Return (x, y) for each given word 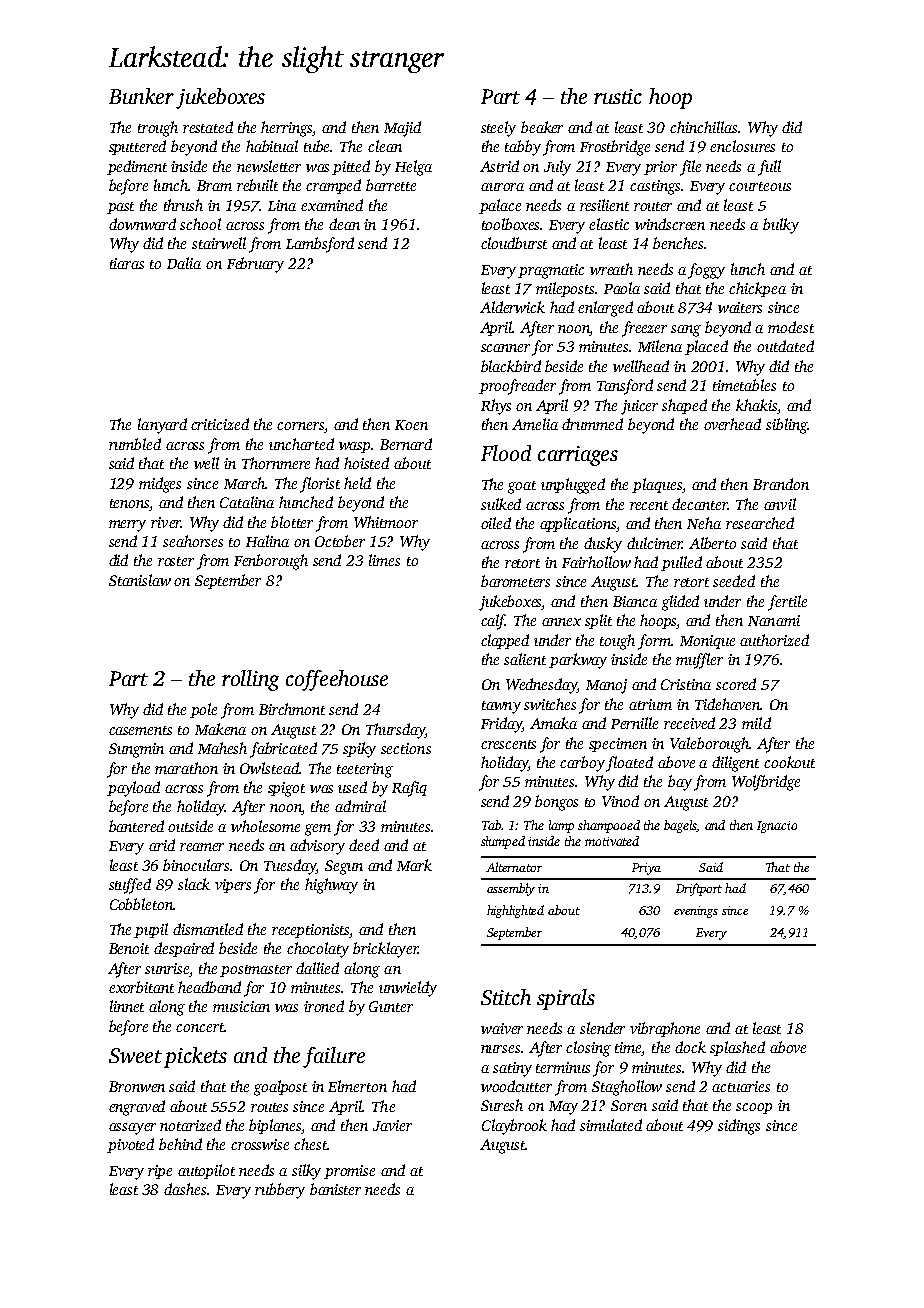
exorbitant (141, 987)
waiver (502, 1028)
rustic (618, 96)
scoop (754, 1108)
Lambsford (320, 245)
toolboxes (511, 224)
